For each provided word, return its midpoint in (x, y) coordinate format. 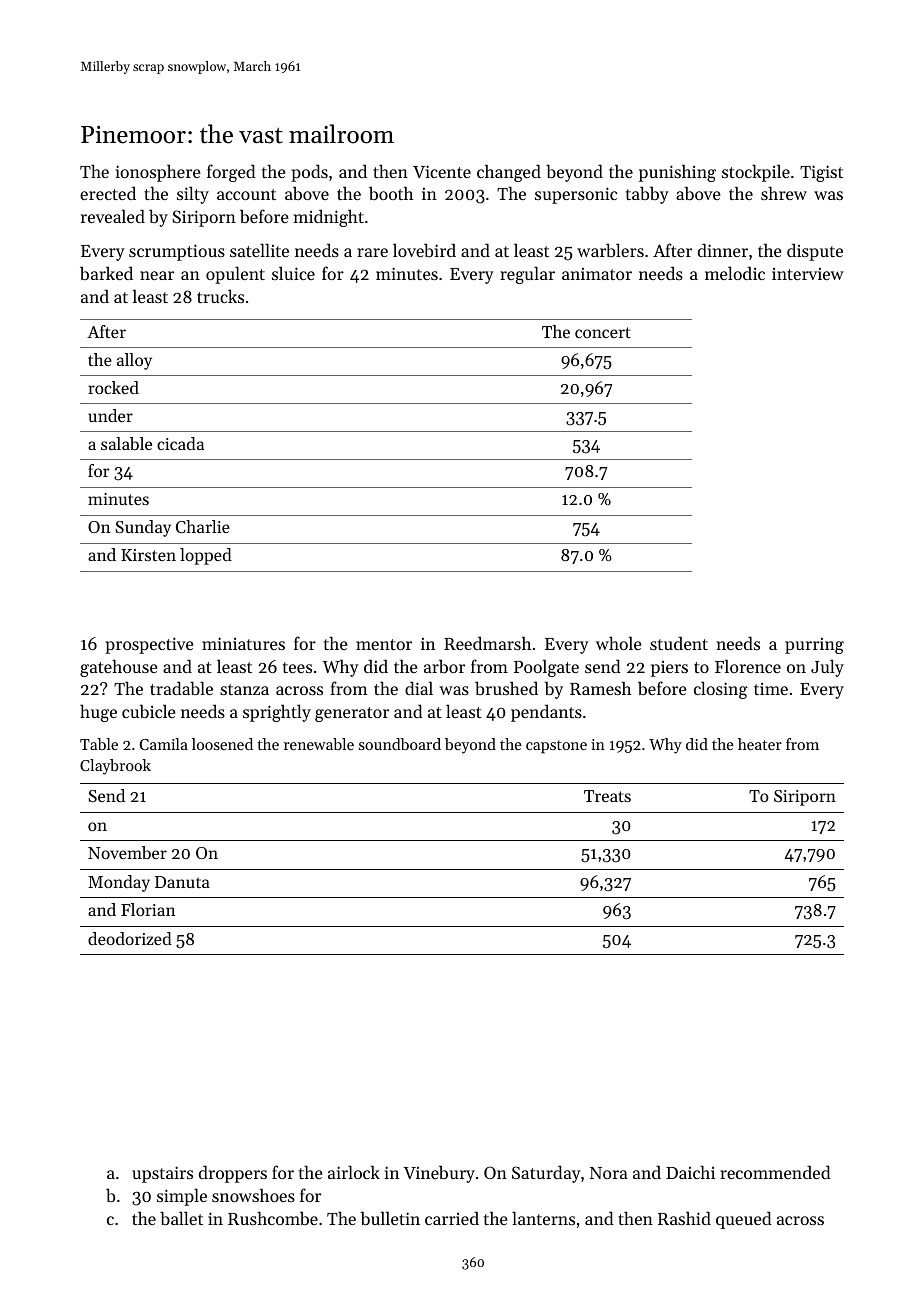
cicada (180, 443)
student (679, 643)
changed (509, 173)
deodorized (130, 938)
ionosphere (158, 173)
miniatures (243, 643)
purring (814, 646)
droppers (233, 1174)
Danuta (182, 882)
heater (760, 744)
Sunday (143, 528)
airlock (354, 1172)
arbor (444, 666)
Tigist (821, 173)
